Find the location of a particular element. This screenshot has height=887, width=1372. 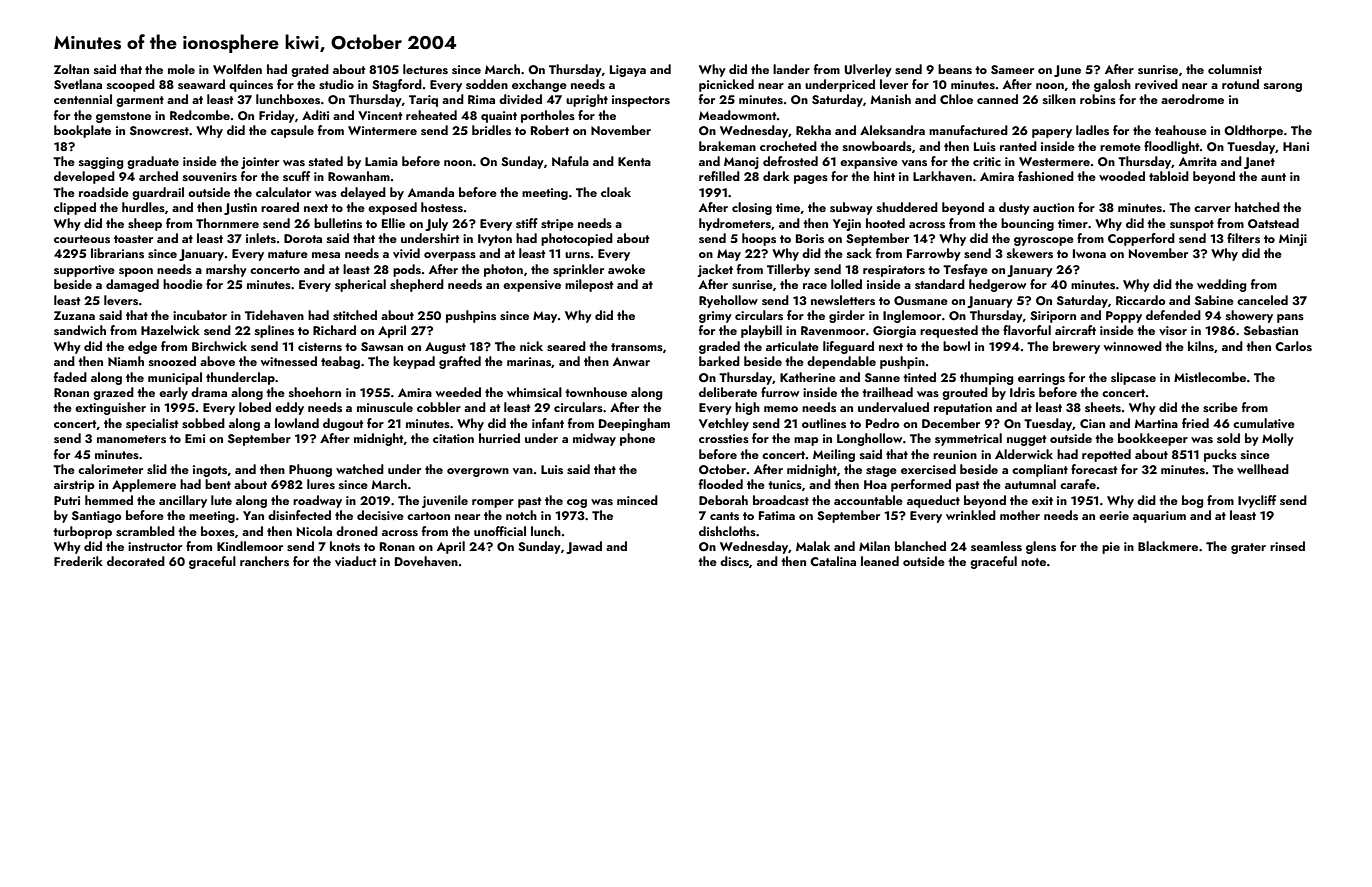

refilled is located at coordinates (719, 176).
